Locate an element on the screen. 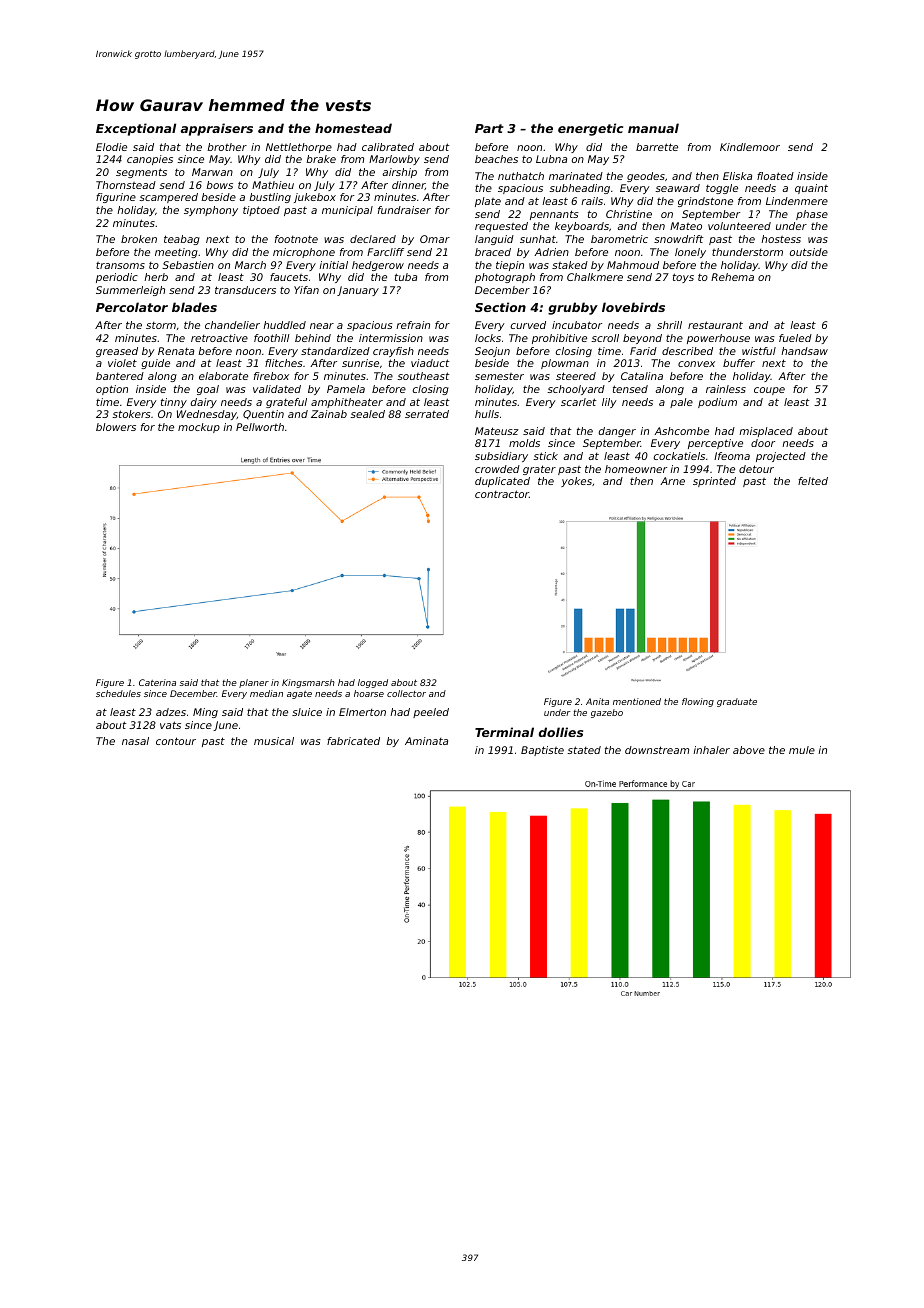 This screenshot has width=924, height=1308. braced is located at coordinates (493, 252).
